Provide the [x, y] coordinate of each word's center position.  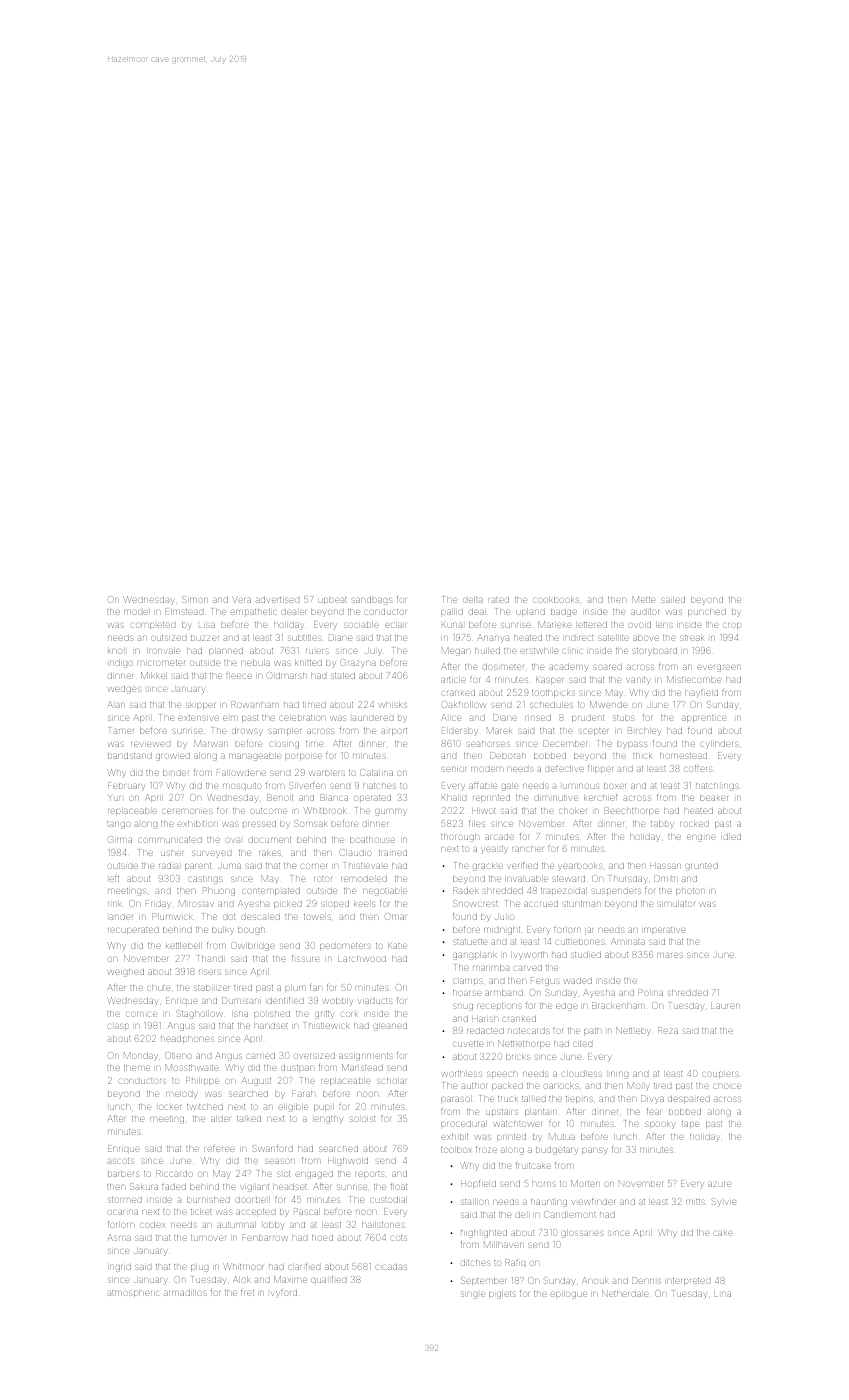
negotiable [385, 892]
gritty [324, 1015]
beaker [714, 798]
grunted [702, 867]
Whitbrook [325, 810]
